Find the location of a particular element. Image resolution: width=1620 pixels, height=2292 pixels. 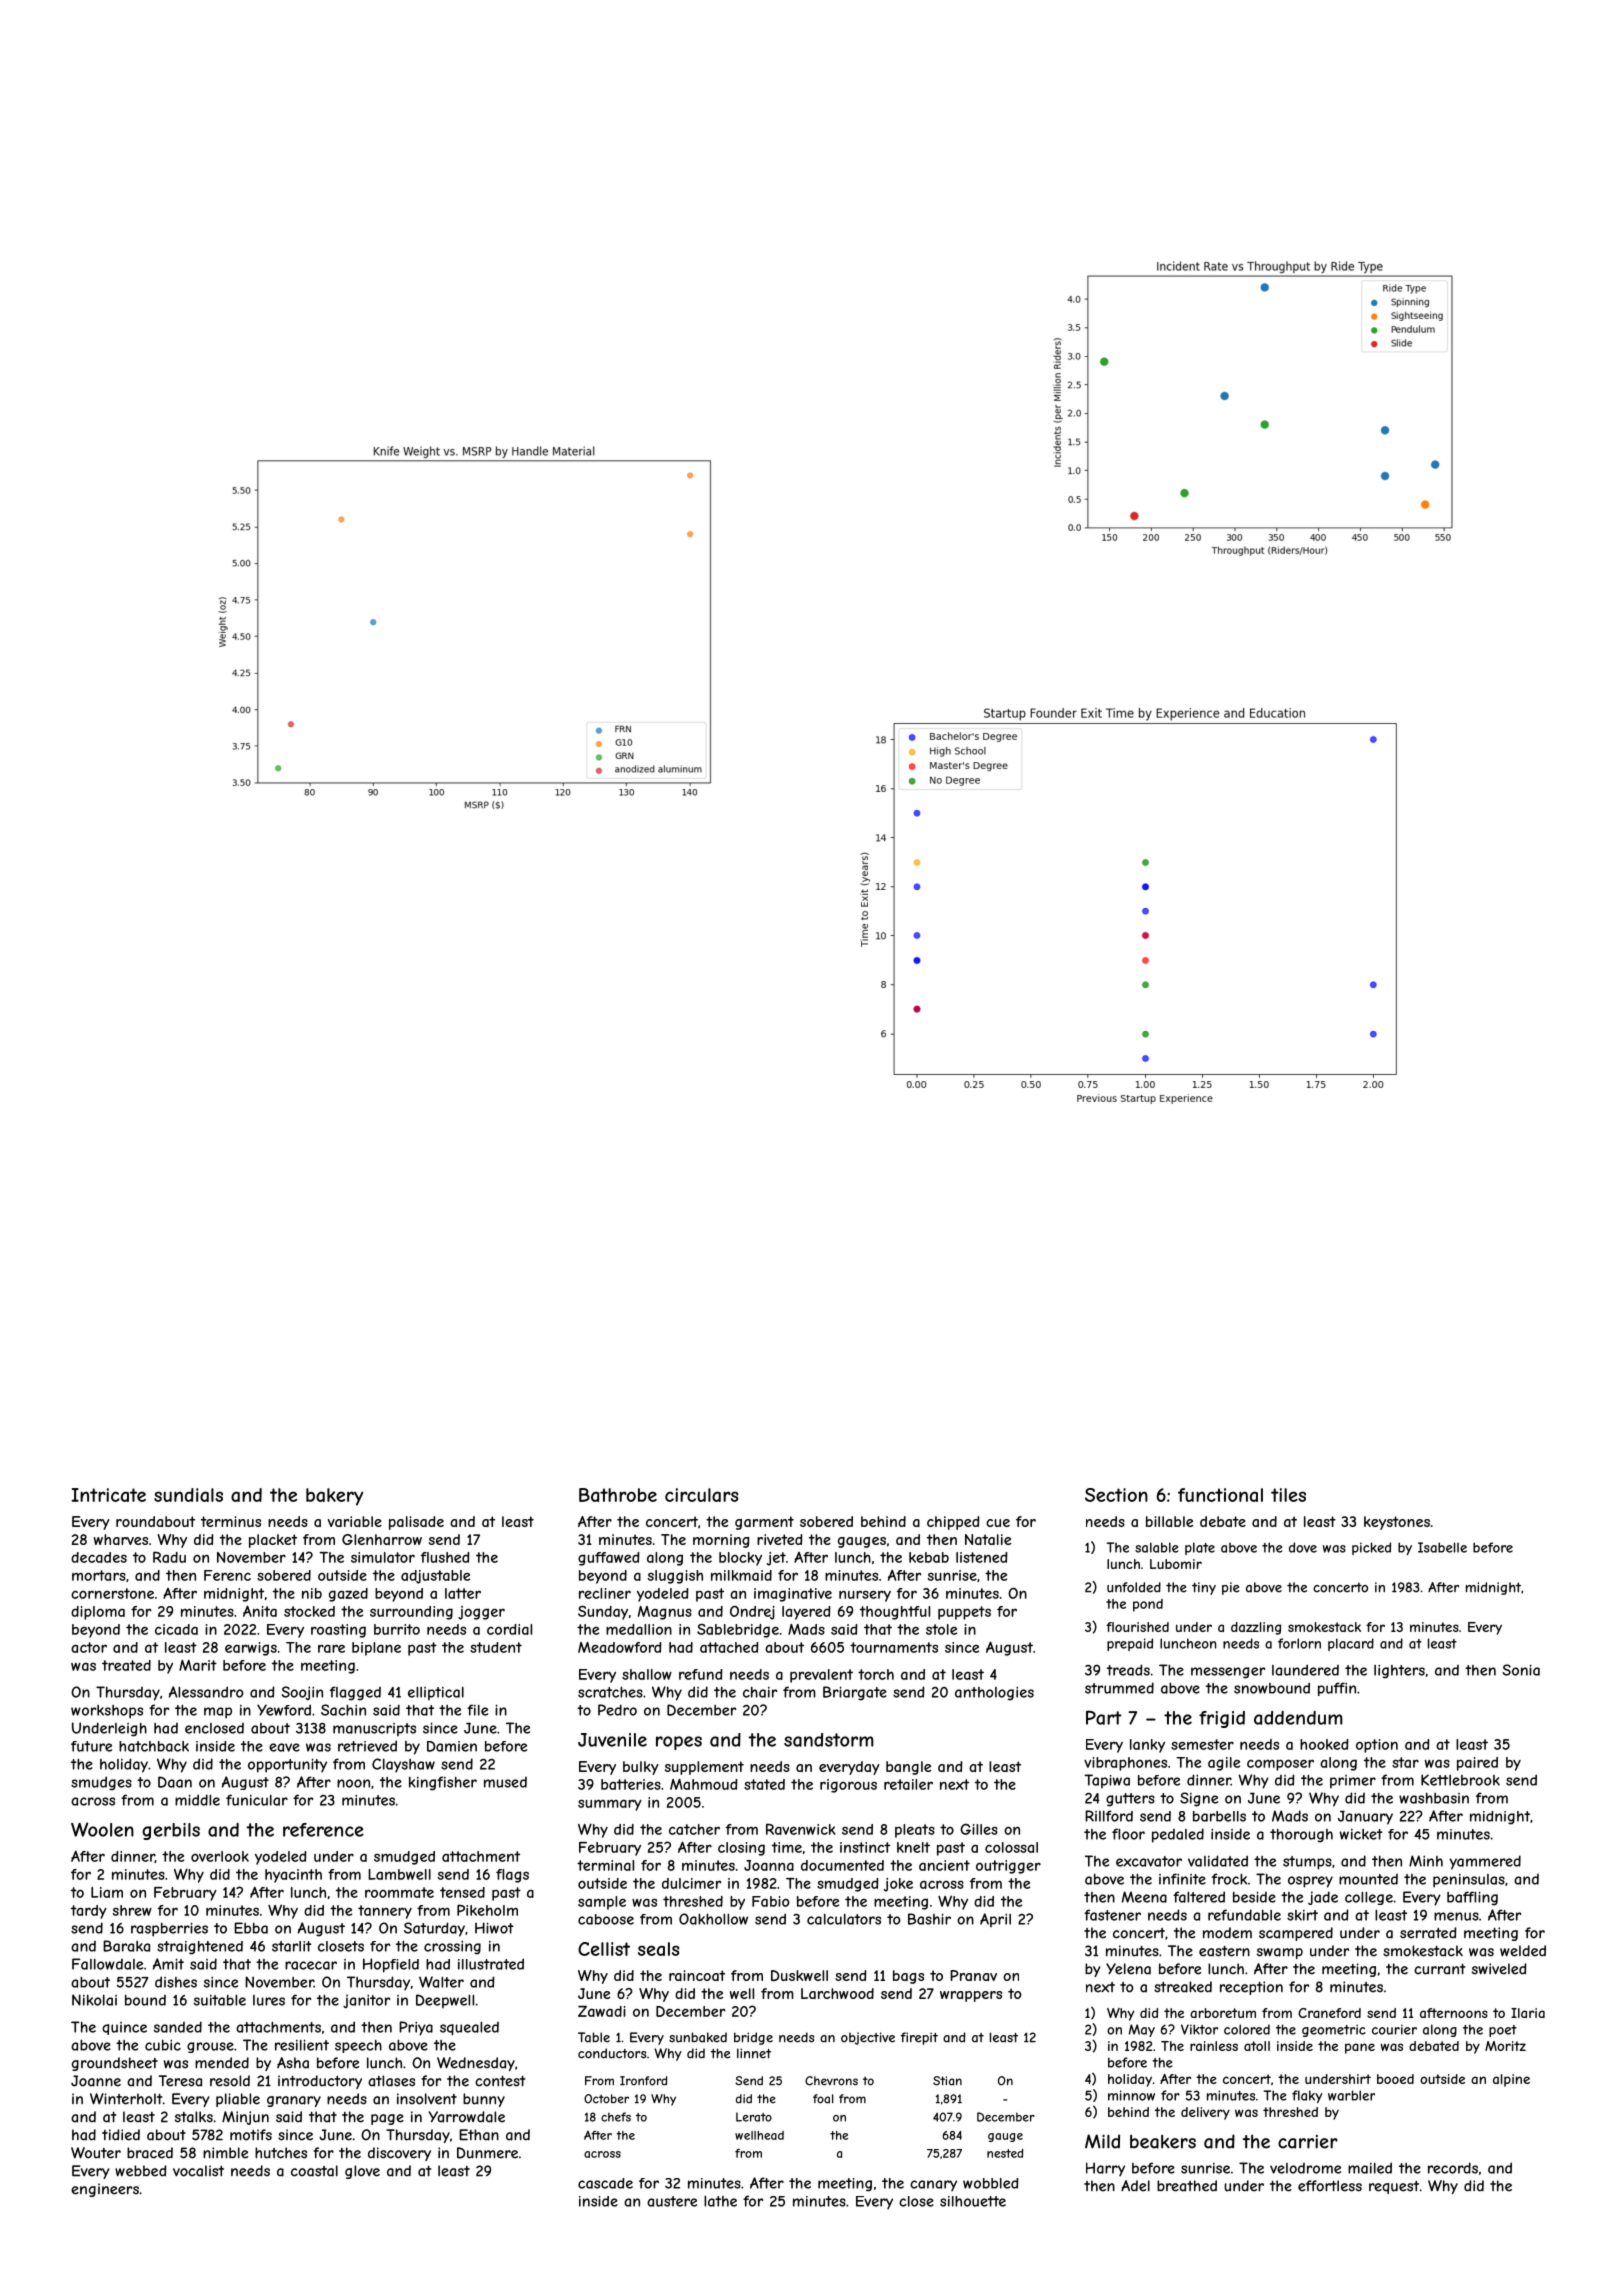

caboose is located at coordinates (606, 1919).
